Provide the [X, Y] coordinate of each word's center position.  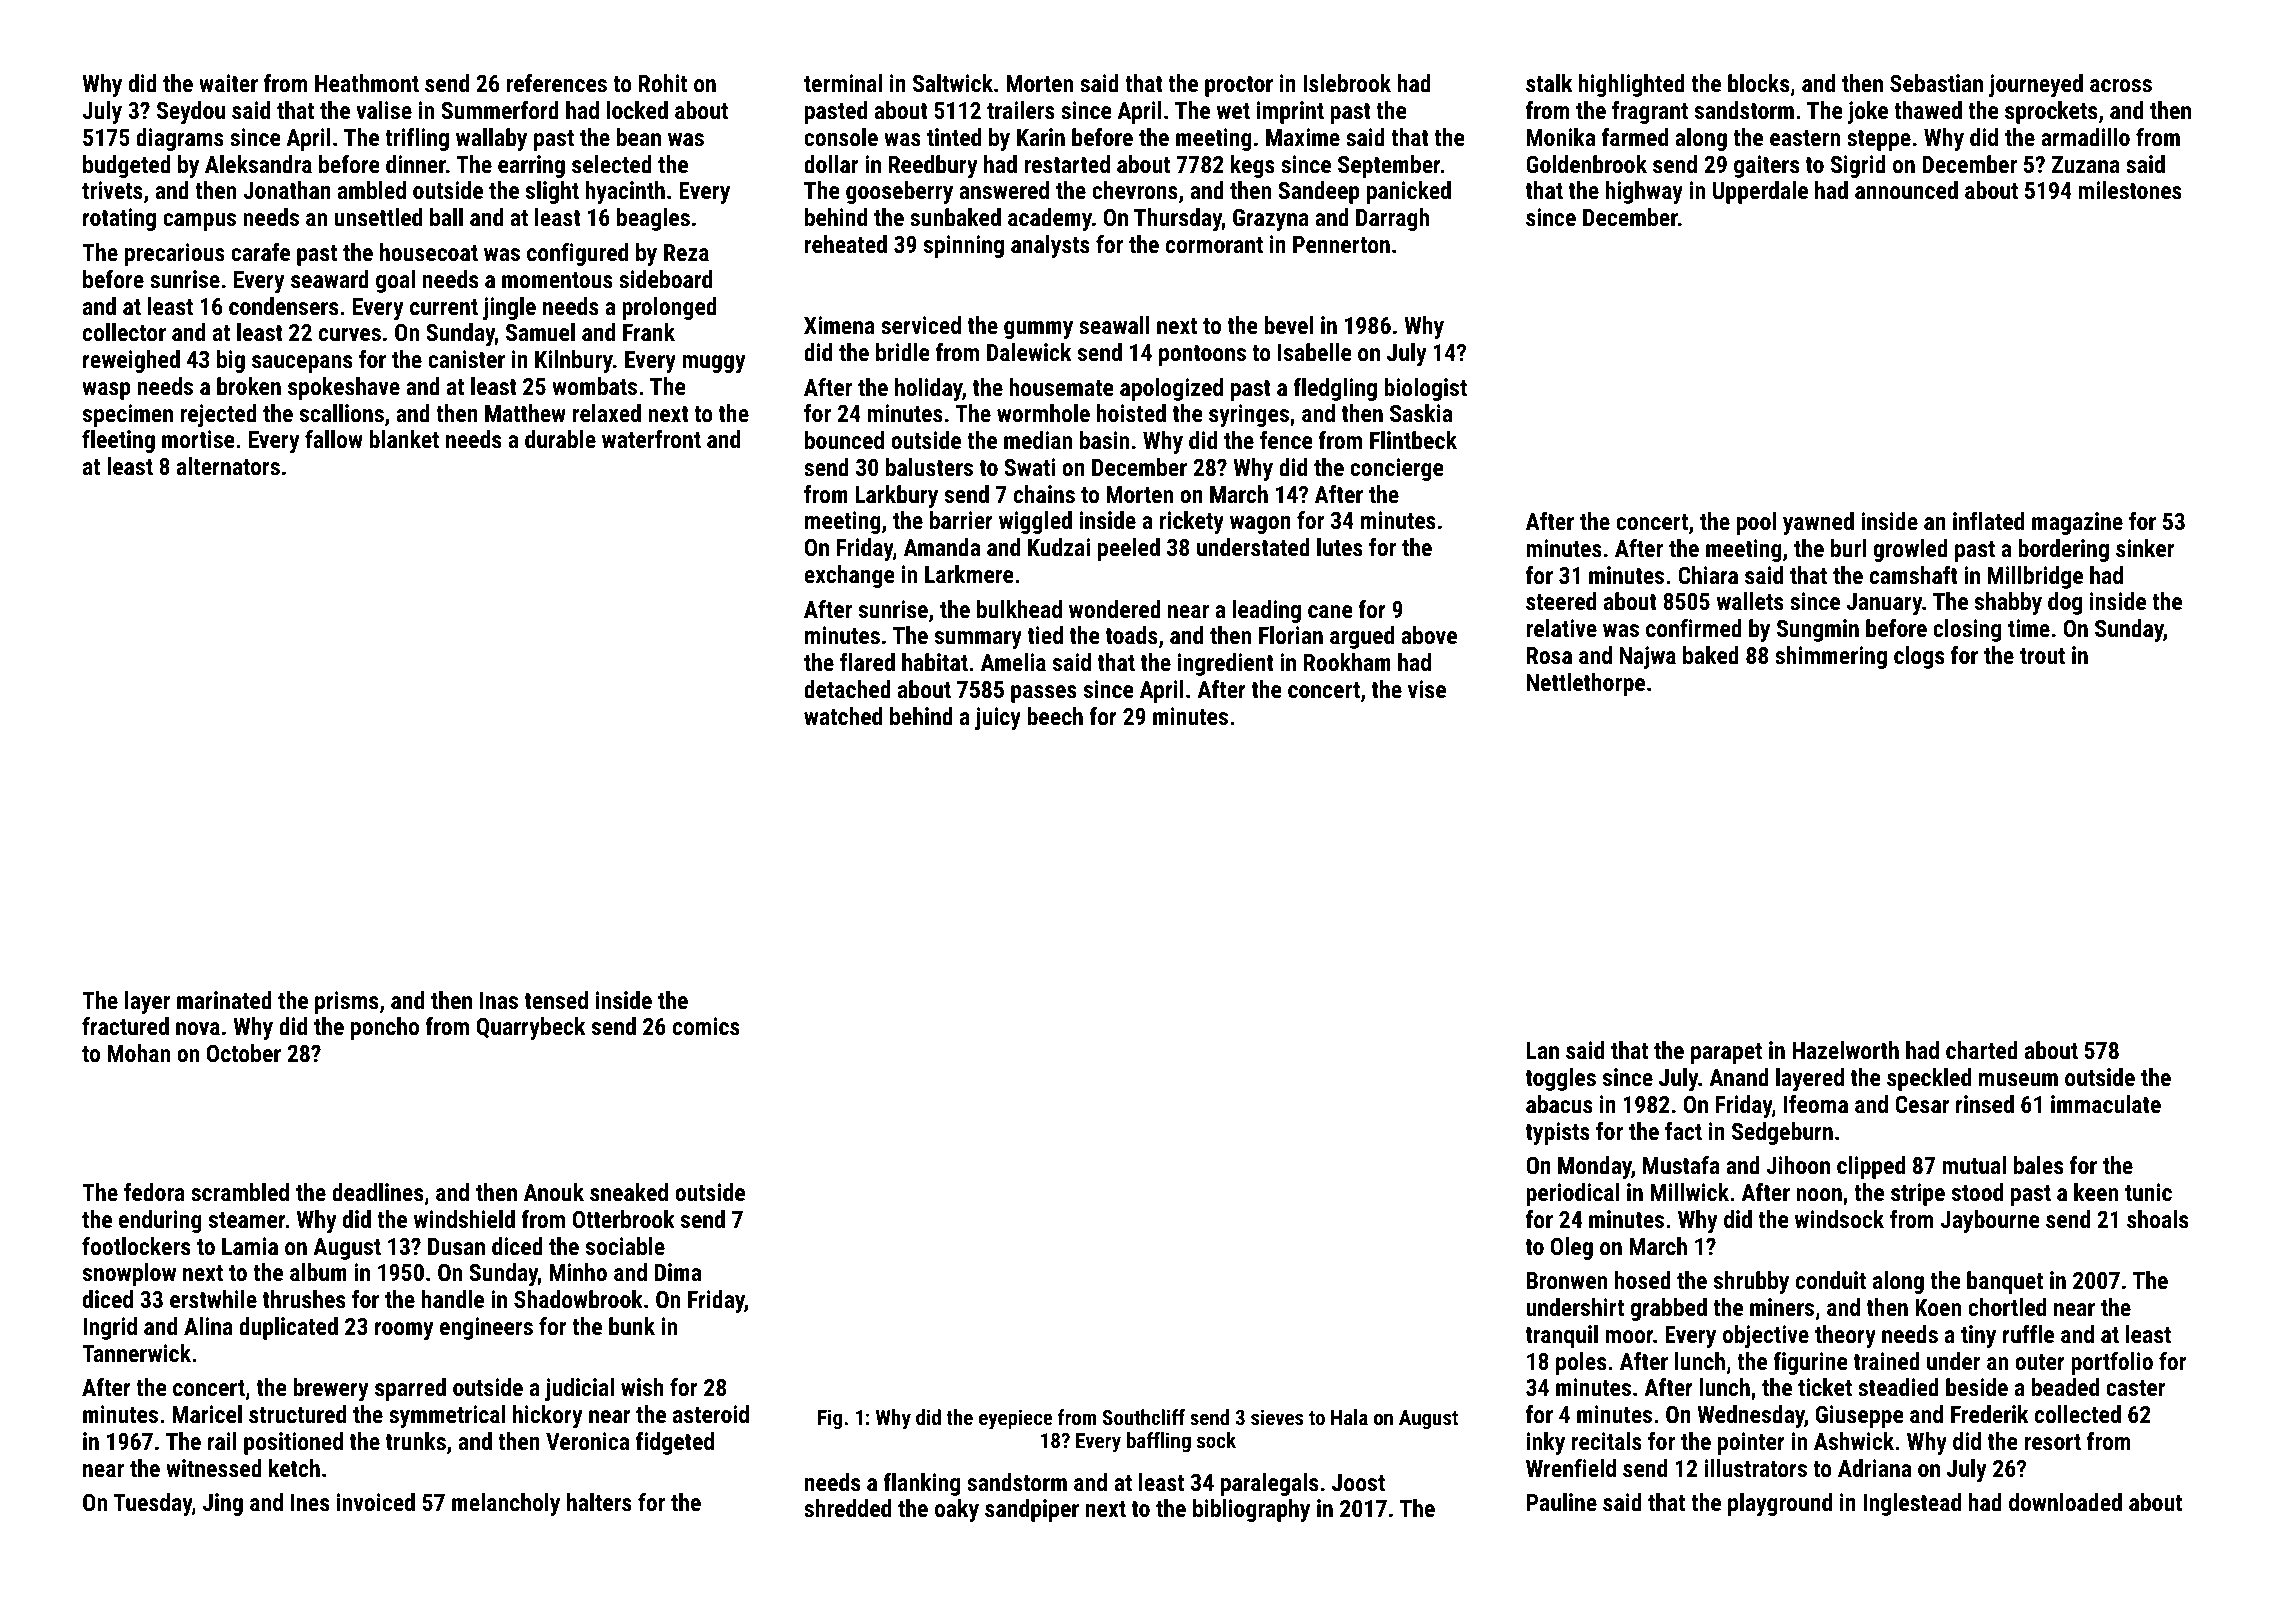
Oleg [1572, 1248]
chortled [2007, 1307]
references [556, 83]
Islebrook [1347, 83]
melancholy [506, 1504]
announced [1906, 190]
